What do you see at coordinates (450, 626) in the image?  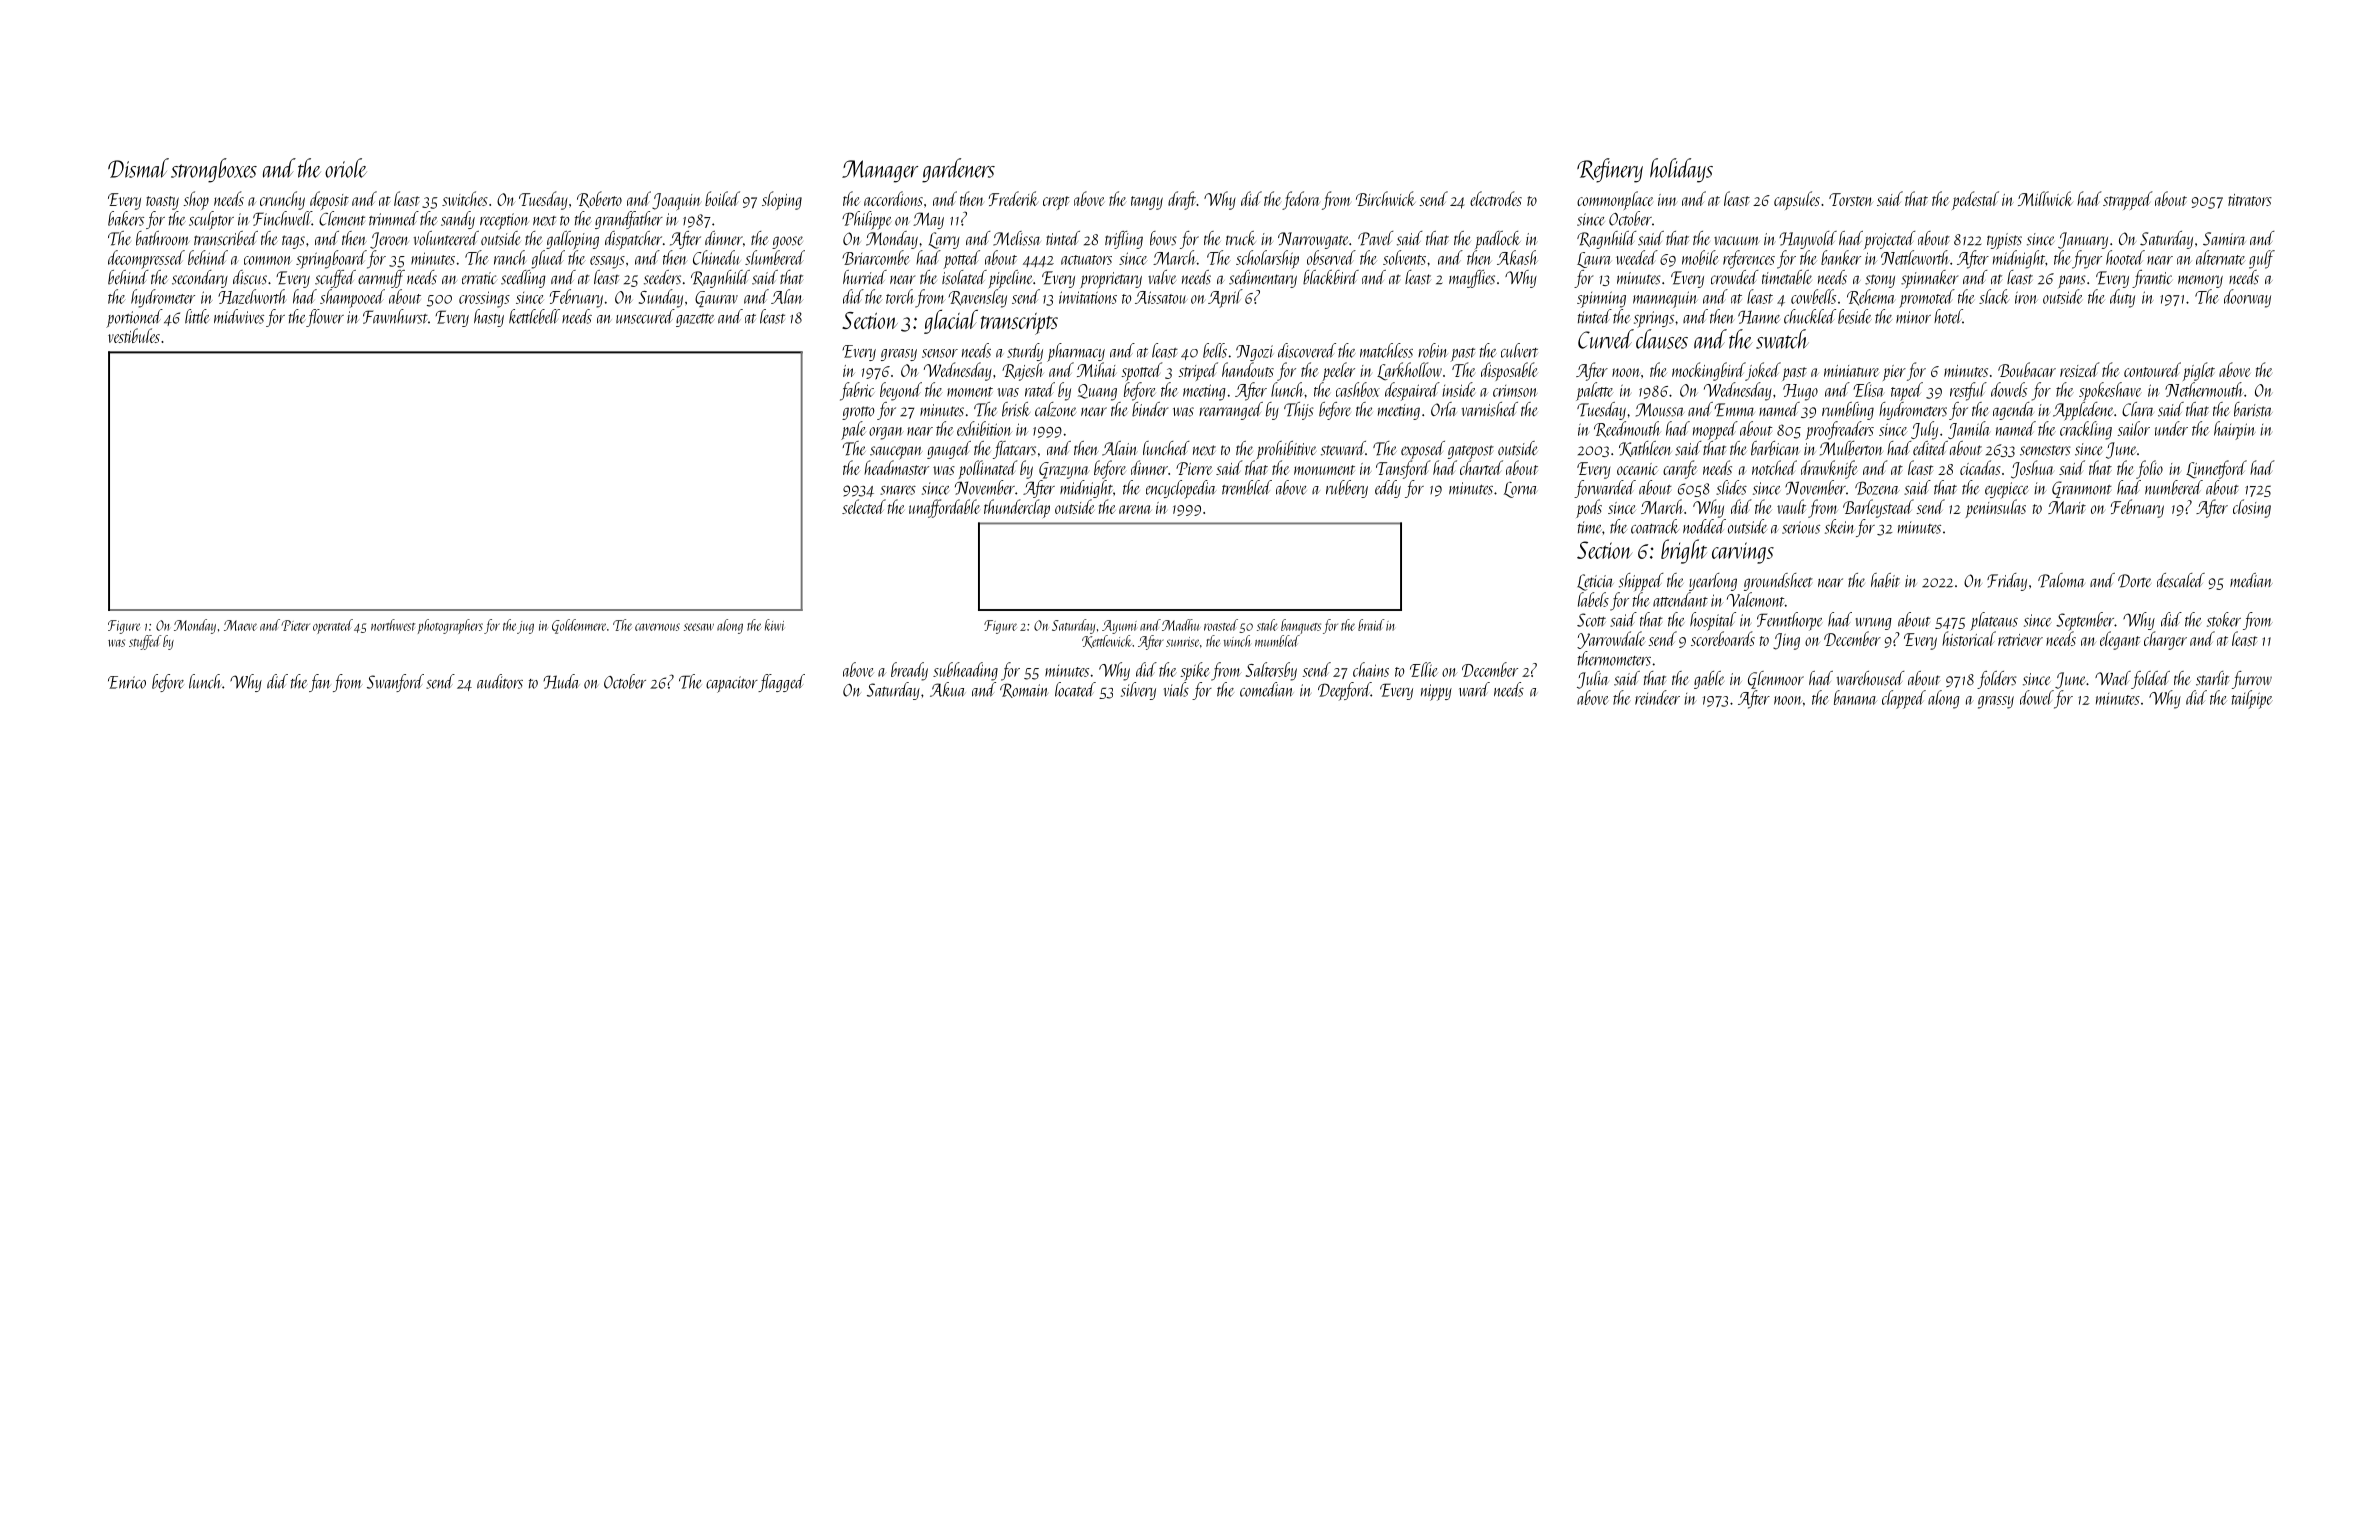 I see `photographers` at bounding box center [450, 626].
